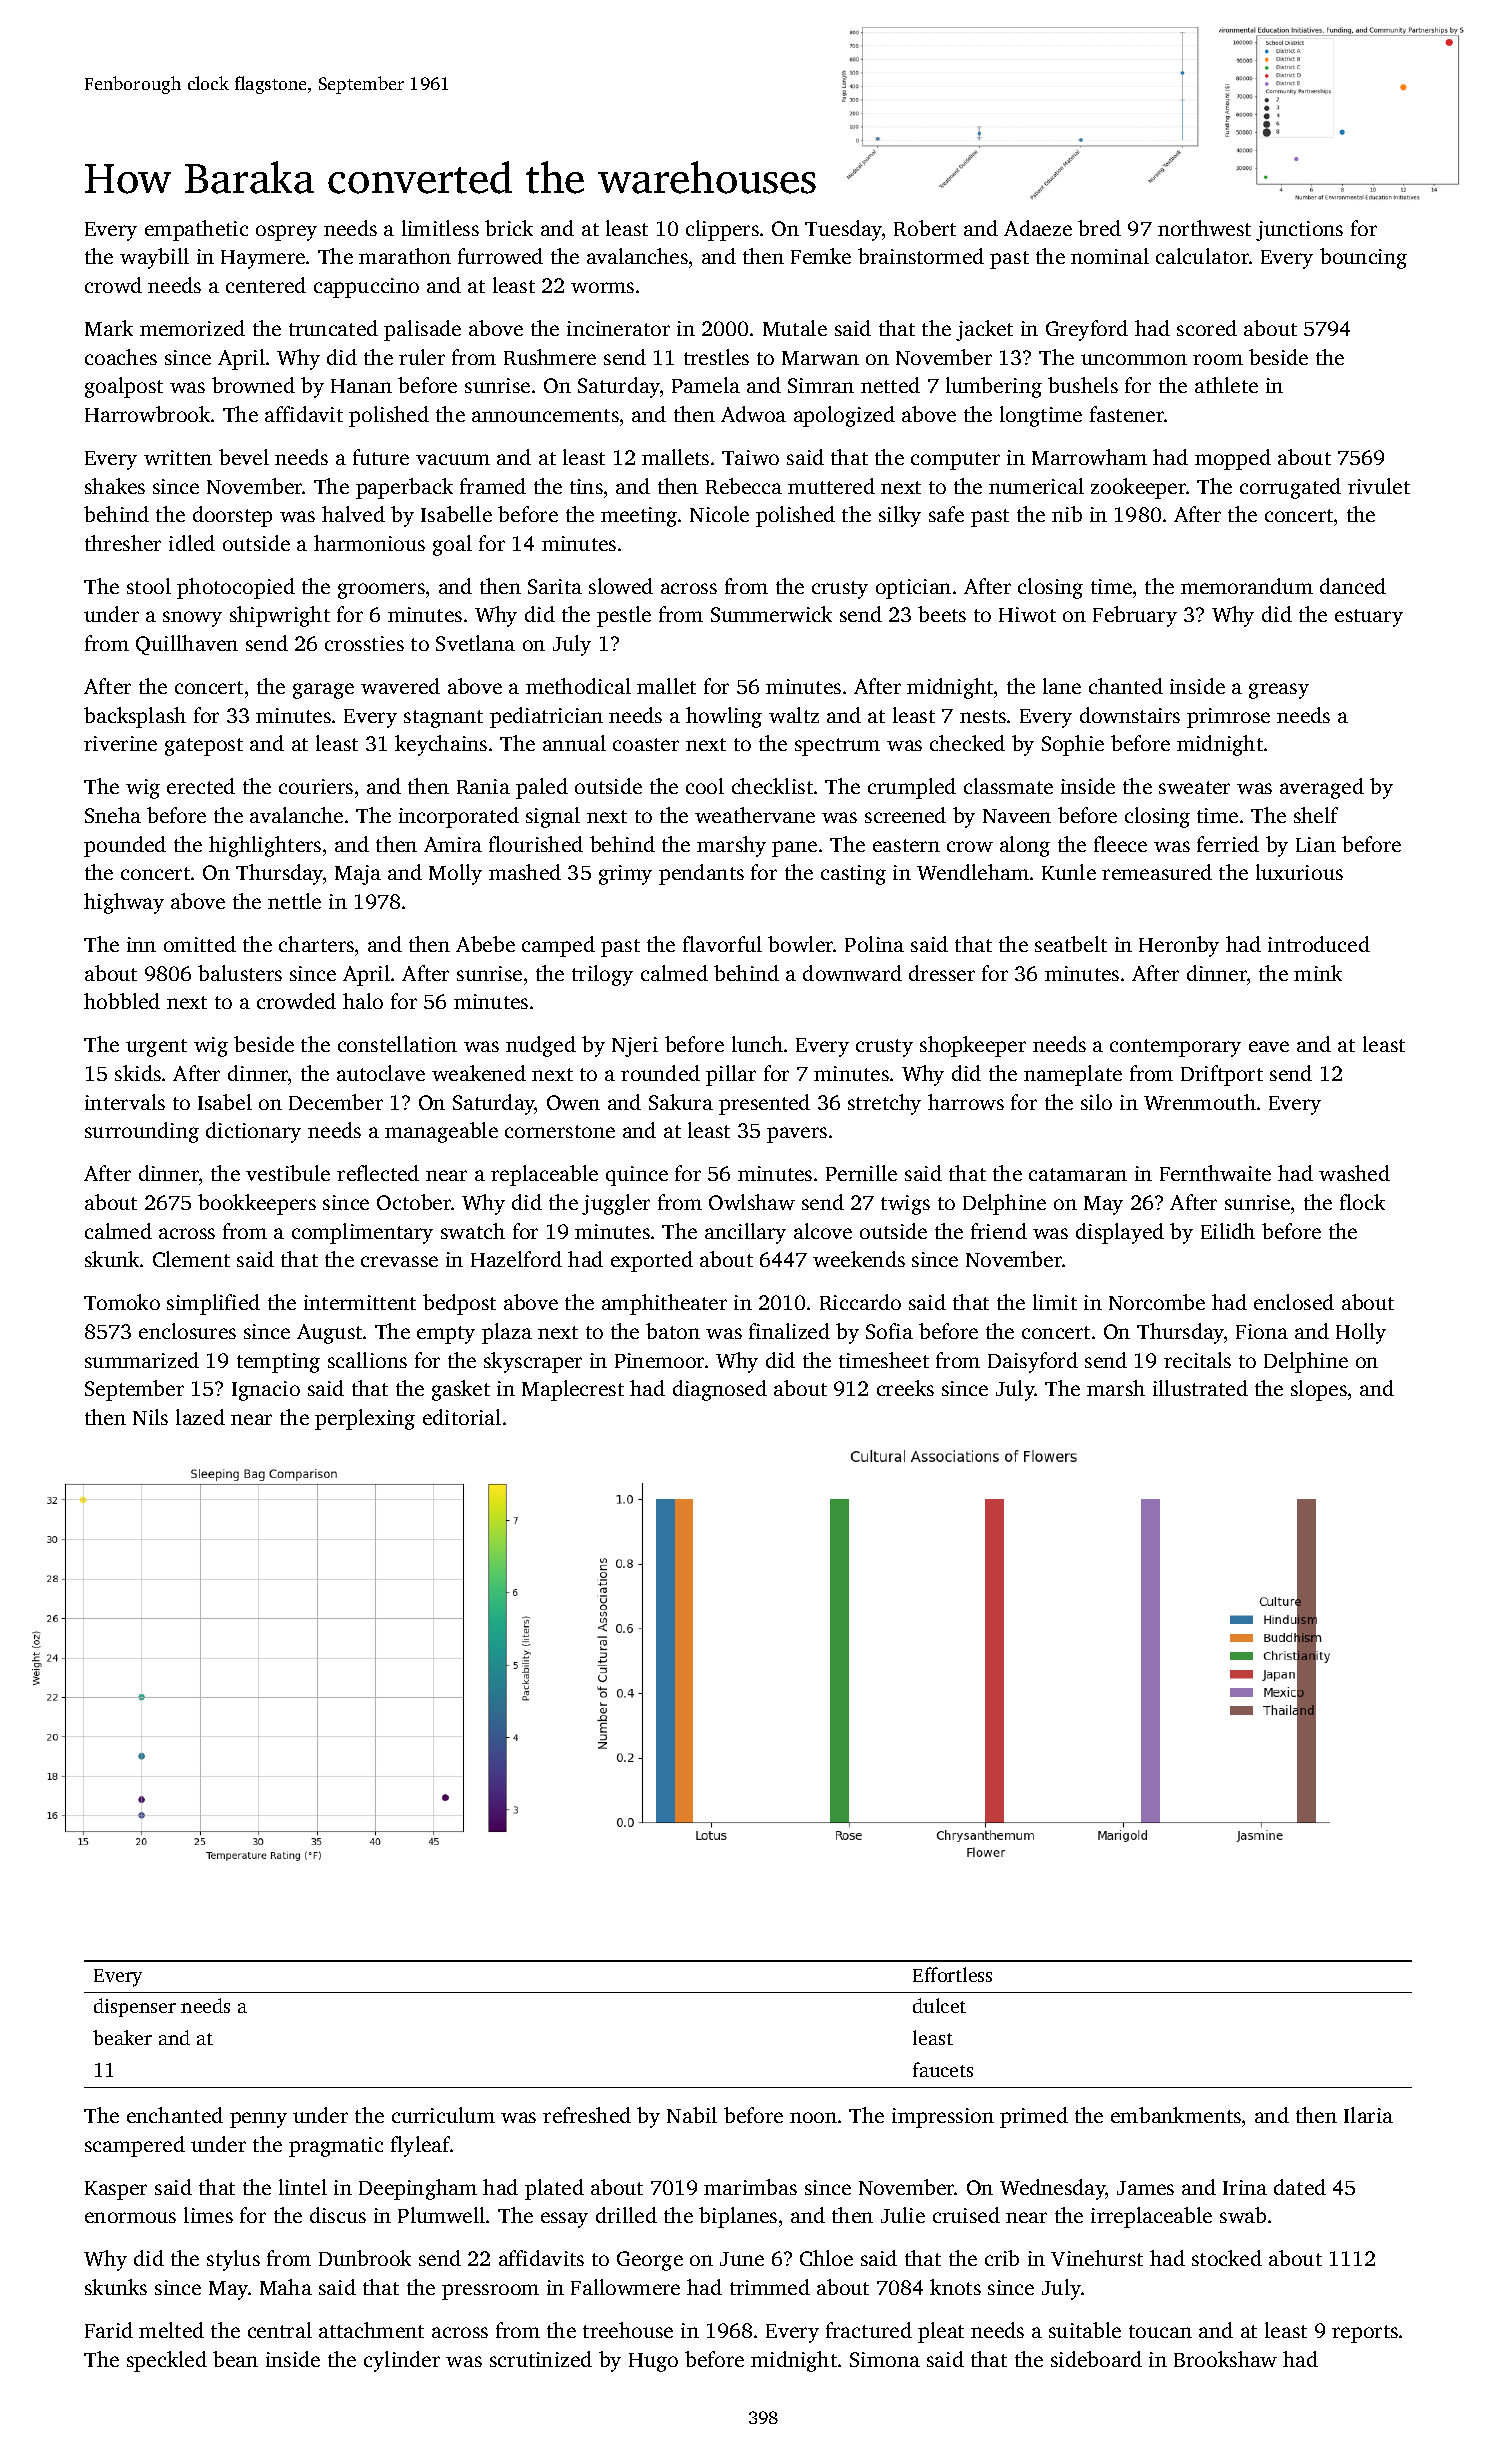 This screenshot has height=2464, width=1496. I want to click on Nils, so click(150, 1417).
